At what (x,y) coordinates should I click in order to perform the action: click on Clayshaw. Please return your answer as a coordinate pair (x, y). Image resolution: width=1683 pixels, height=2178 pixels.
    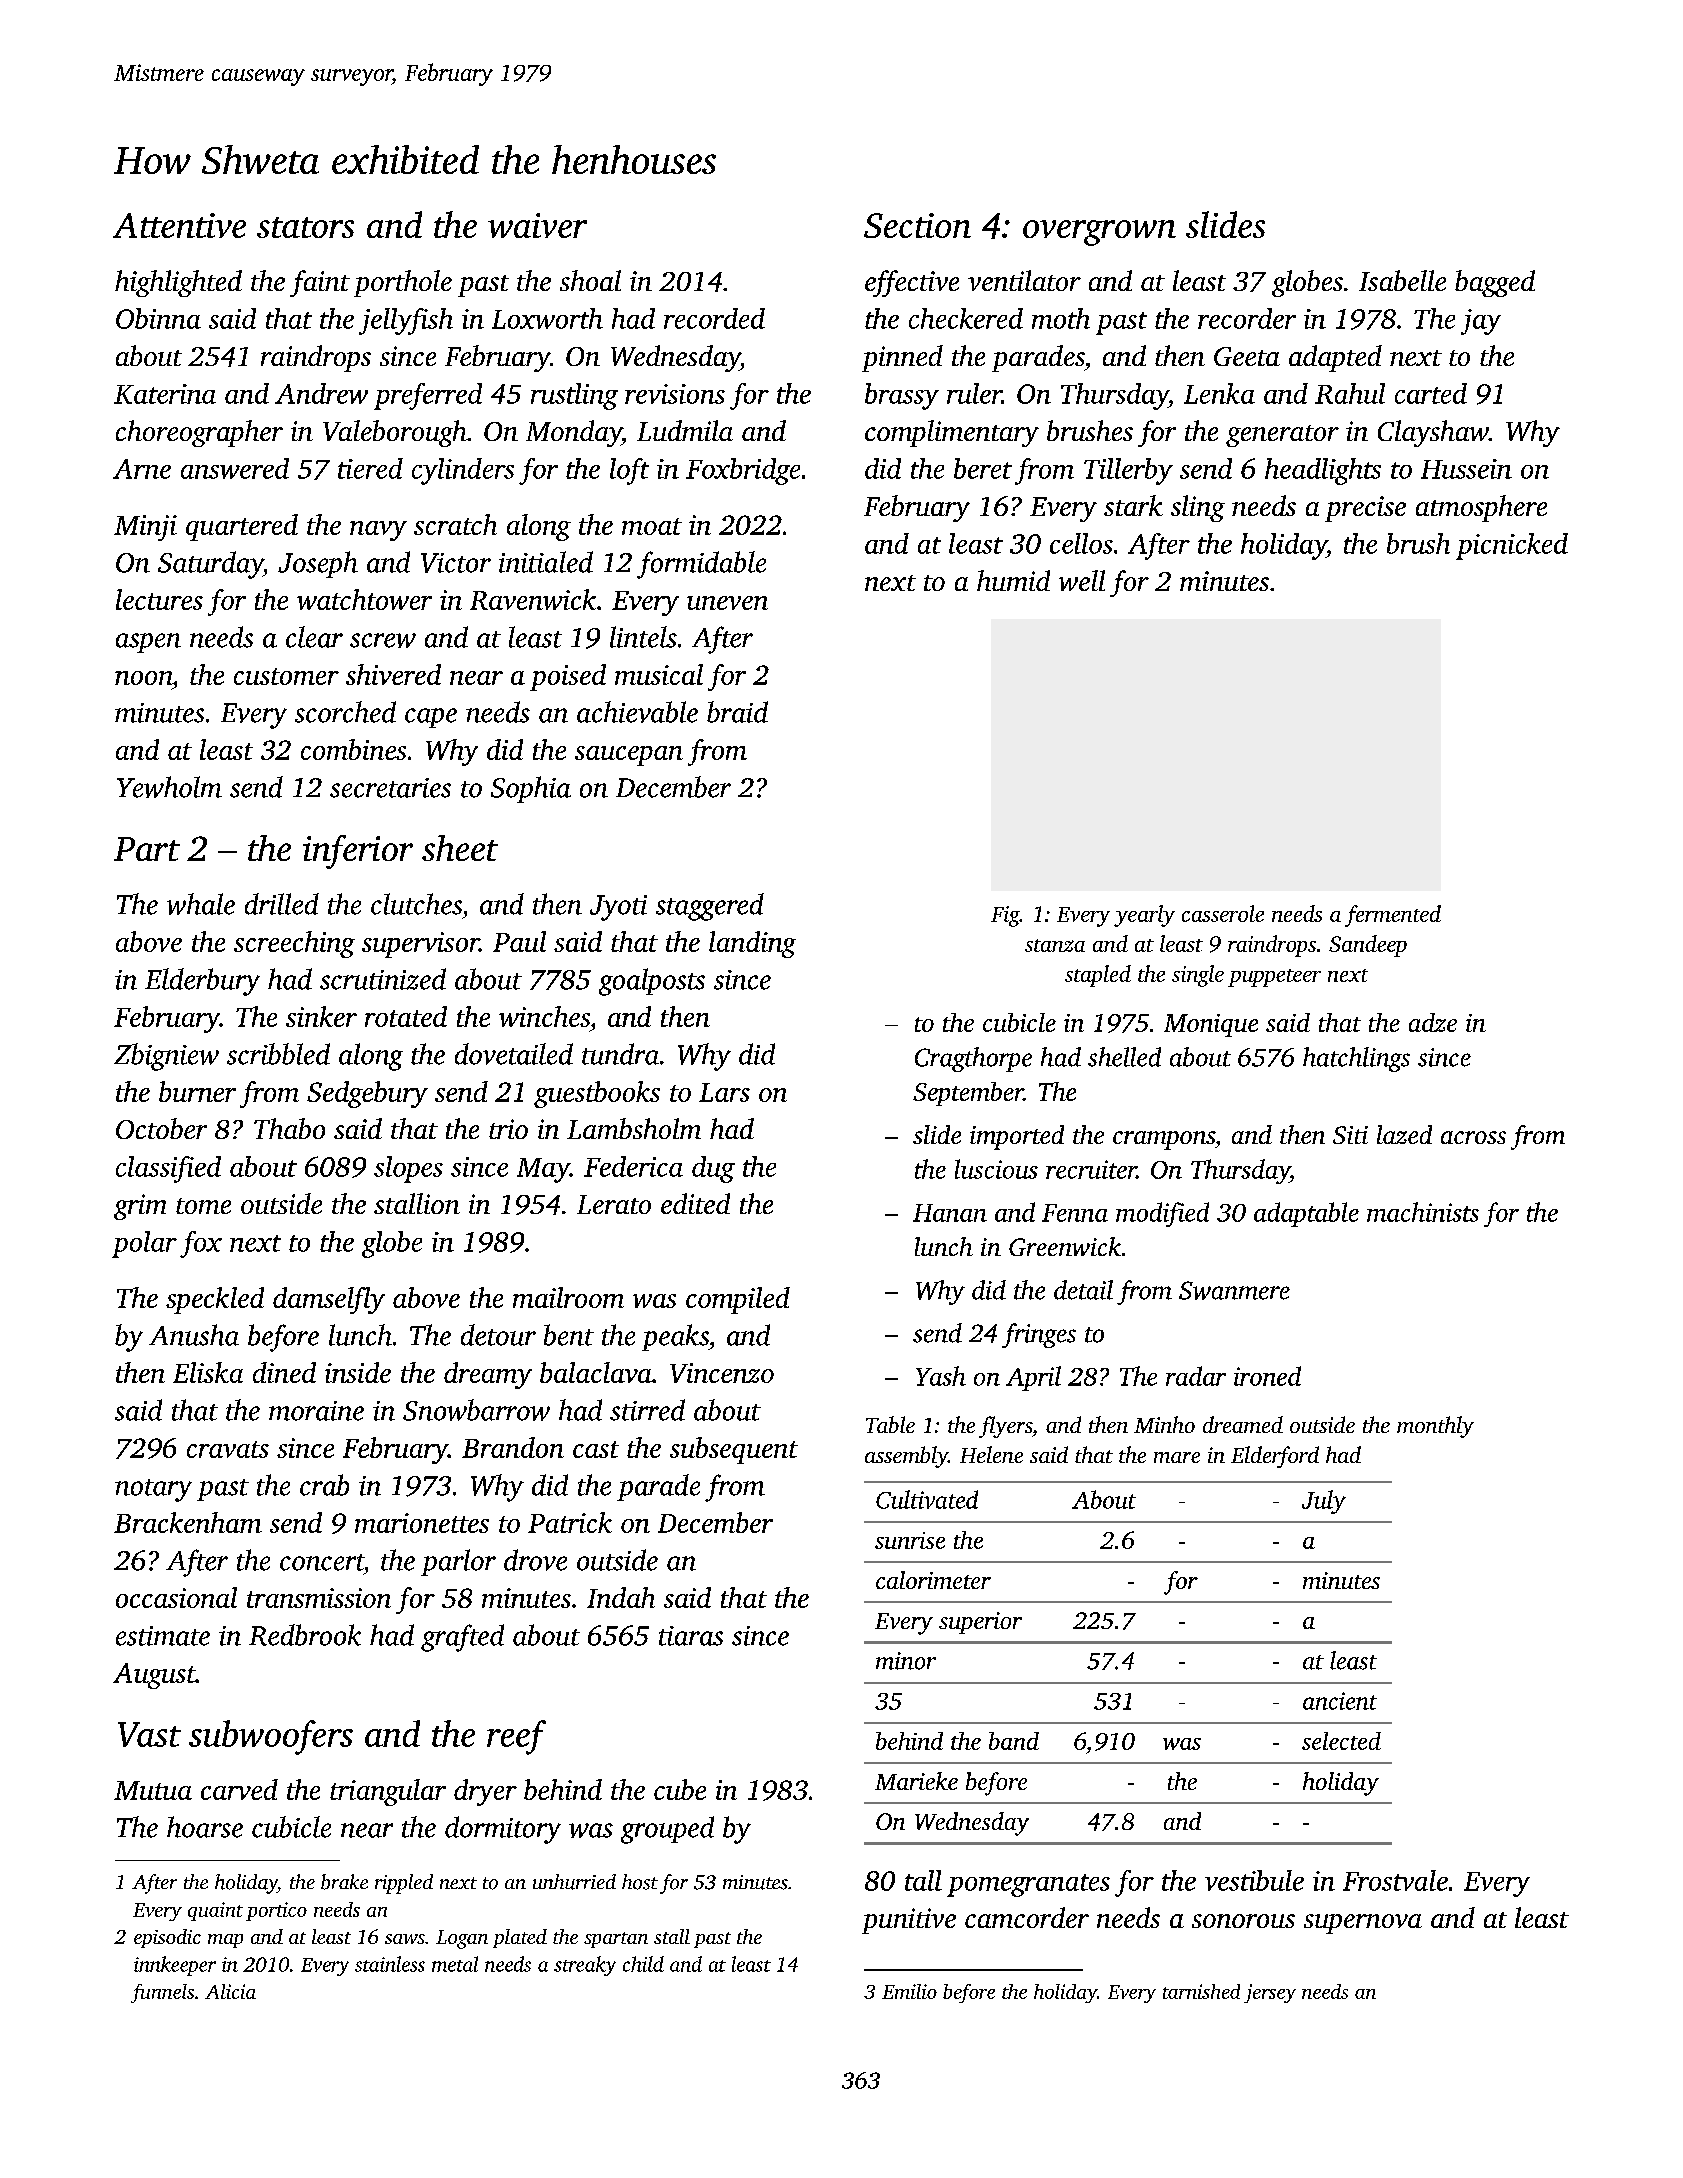
    Looking at the image, I should click on (1433, 433).
